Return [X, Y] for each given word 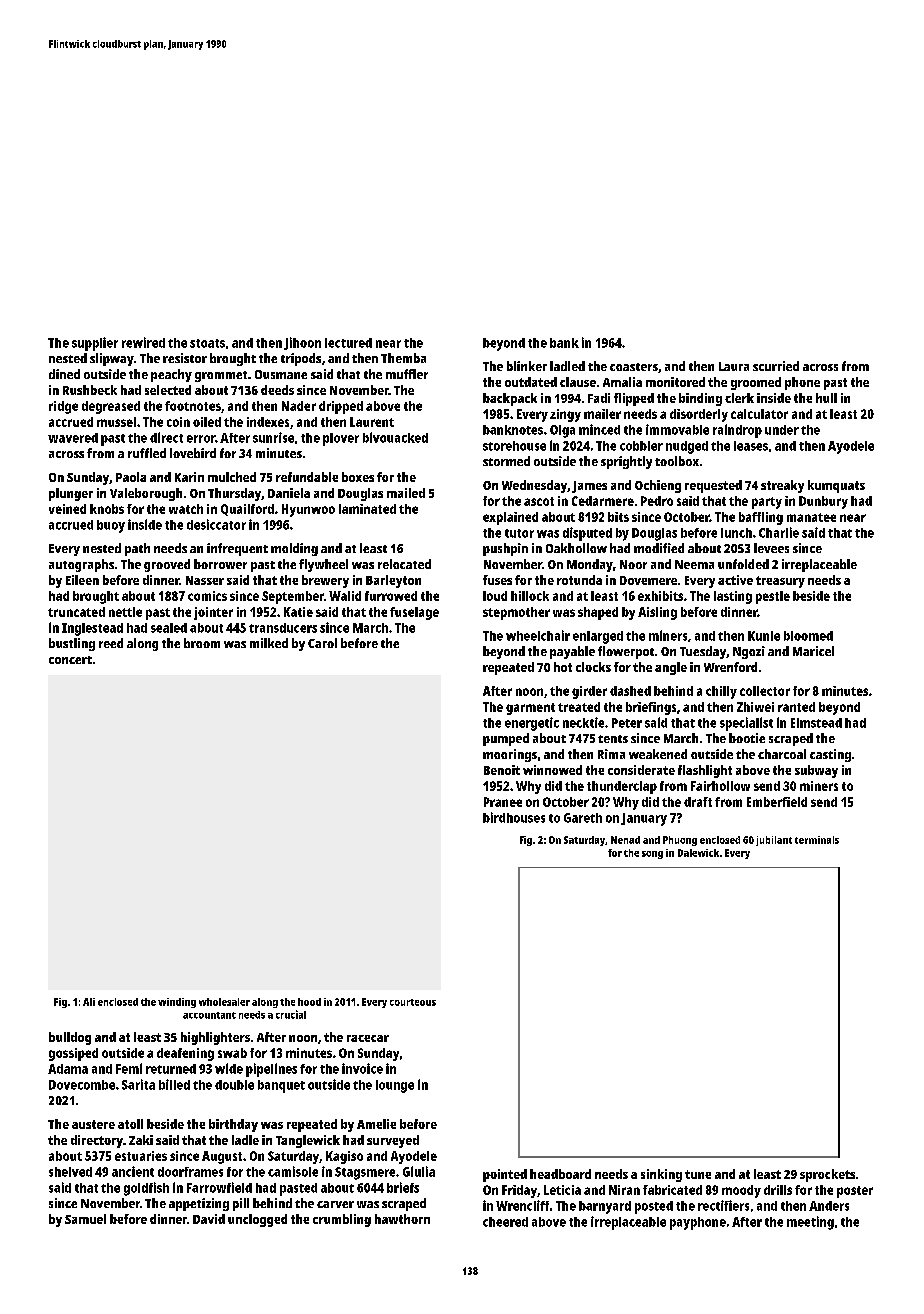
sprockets [827, 1175]
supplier [95, 344]
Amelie [376, 1124]
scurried [776, 366]
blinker [527, 366]
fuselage [414, 613]
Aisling [657, 613]
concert [70, 660]
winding [177, 1003]
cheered [505, 1222]
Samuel [85, 1219]
